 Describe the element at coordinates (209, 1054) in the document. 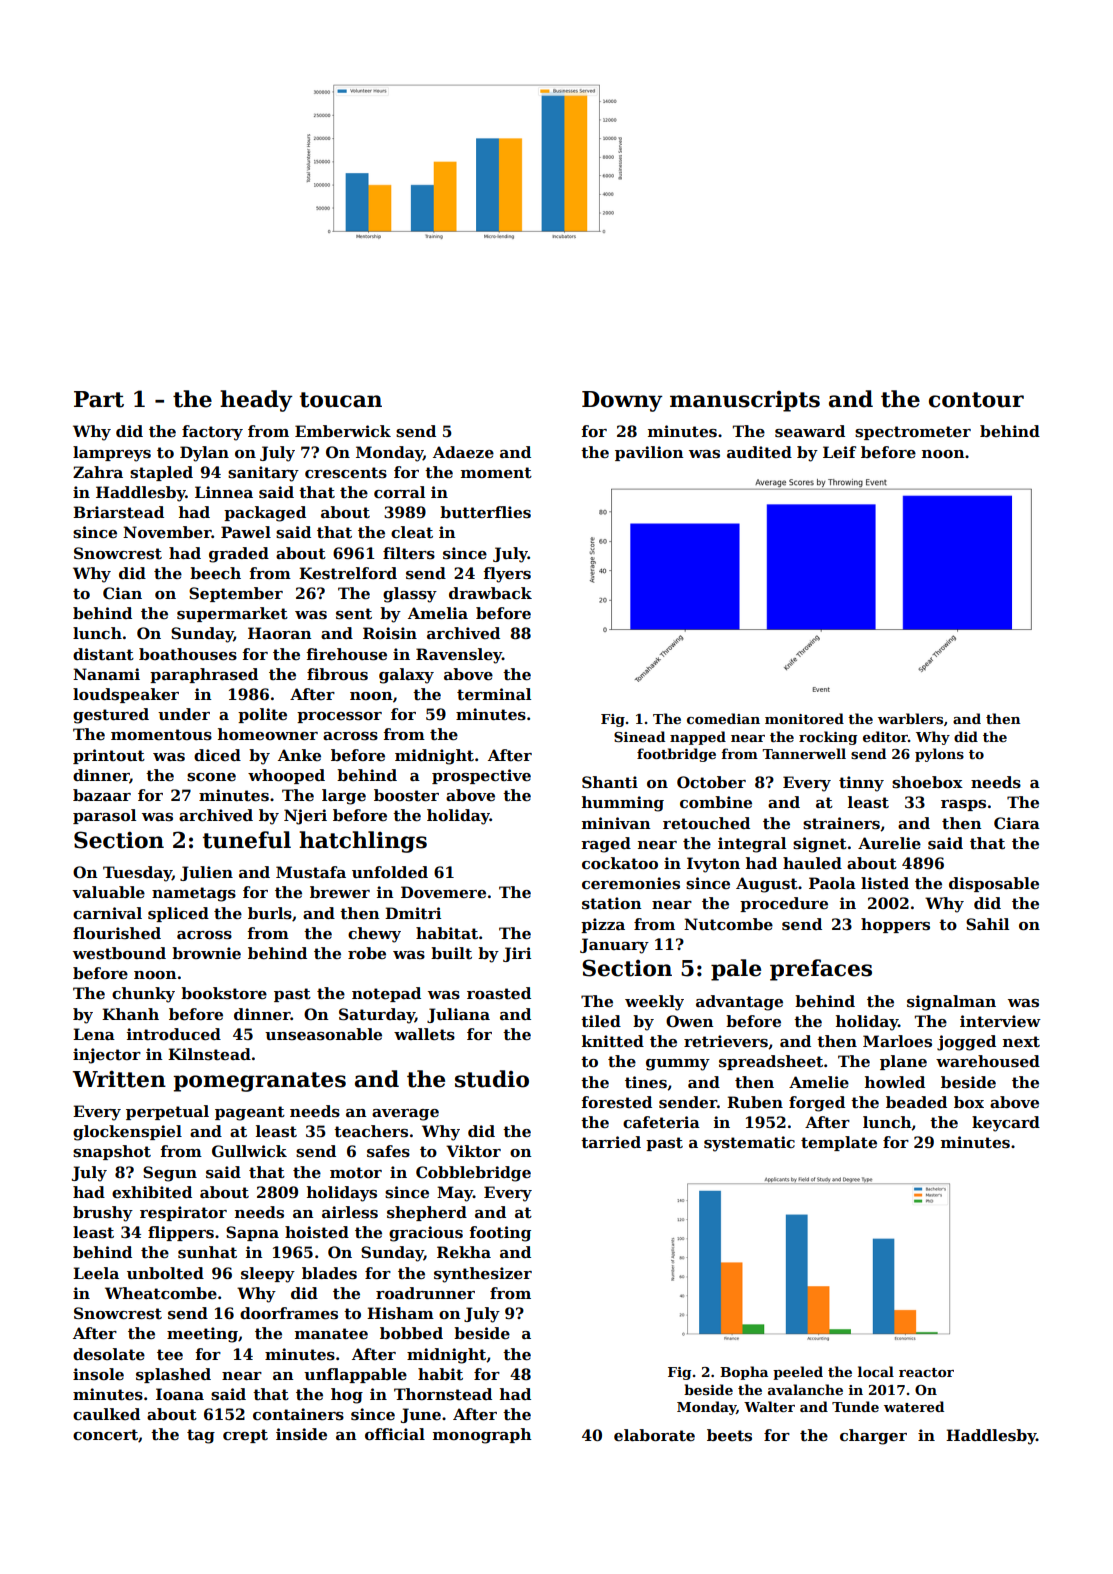

I see `Kilnstead` at that location.
